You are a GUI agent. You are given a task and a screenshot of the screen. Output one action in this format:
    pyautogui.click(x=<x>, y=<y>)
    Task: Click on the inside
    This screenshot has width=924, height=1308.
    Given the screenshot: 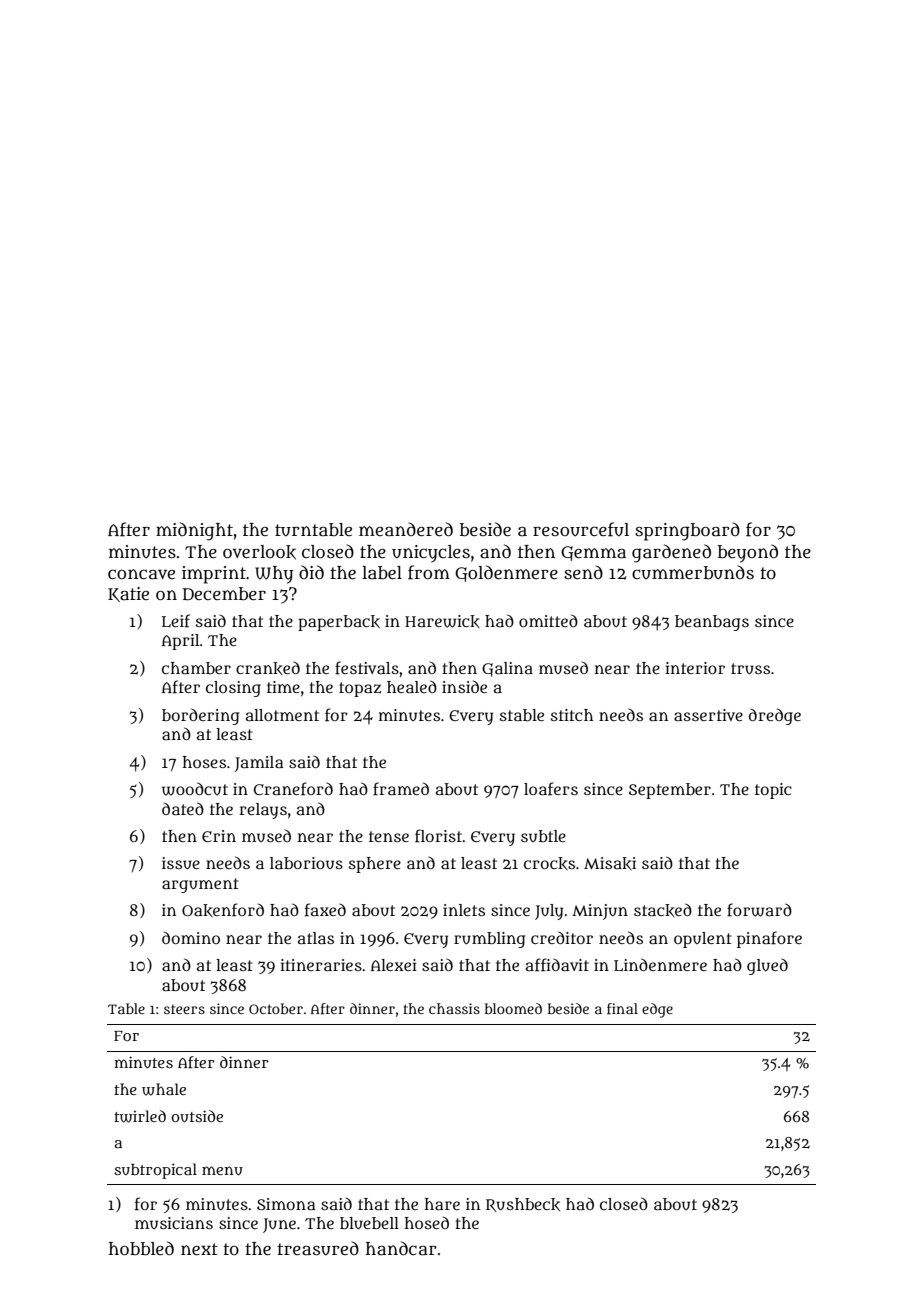 What is the action you would take?
    pyautogui.click(x=464, y=686)
